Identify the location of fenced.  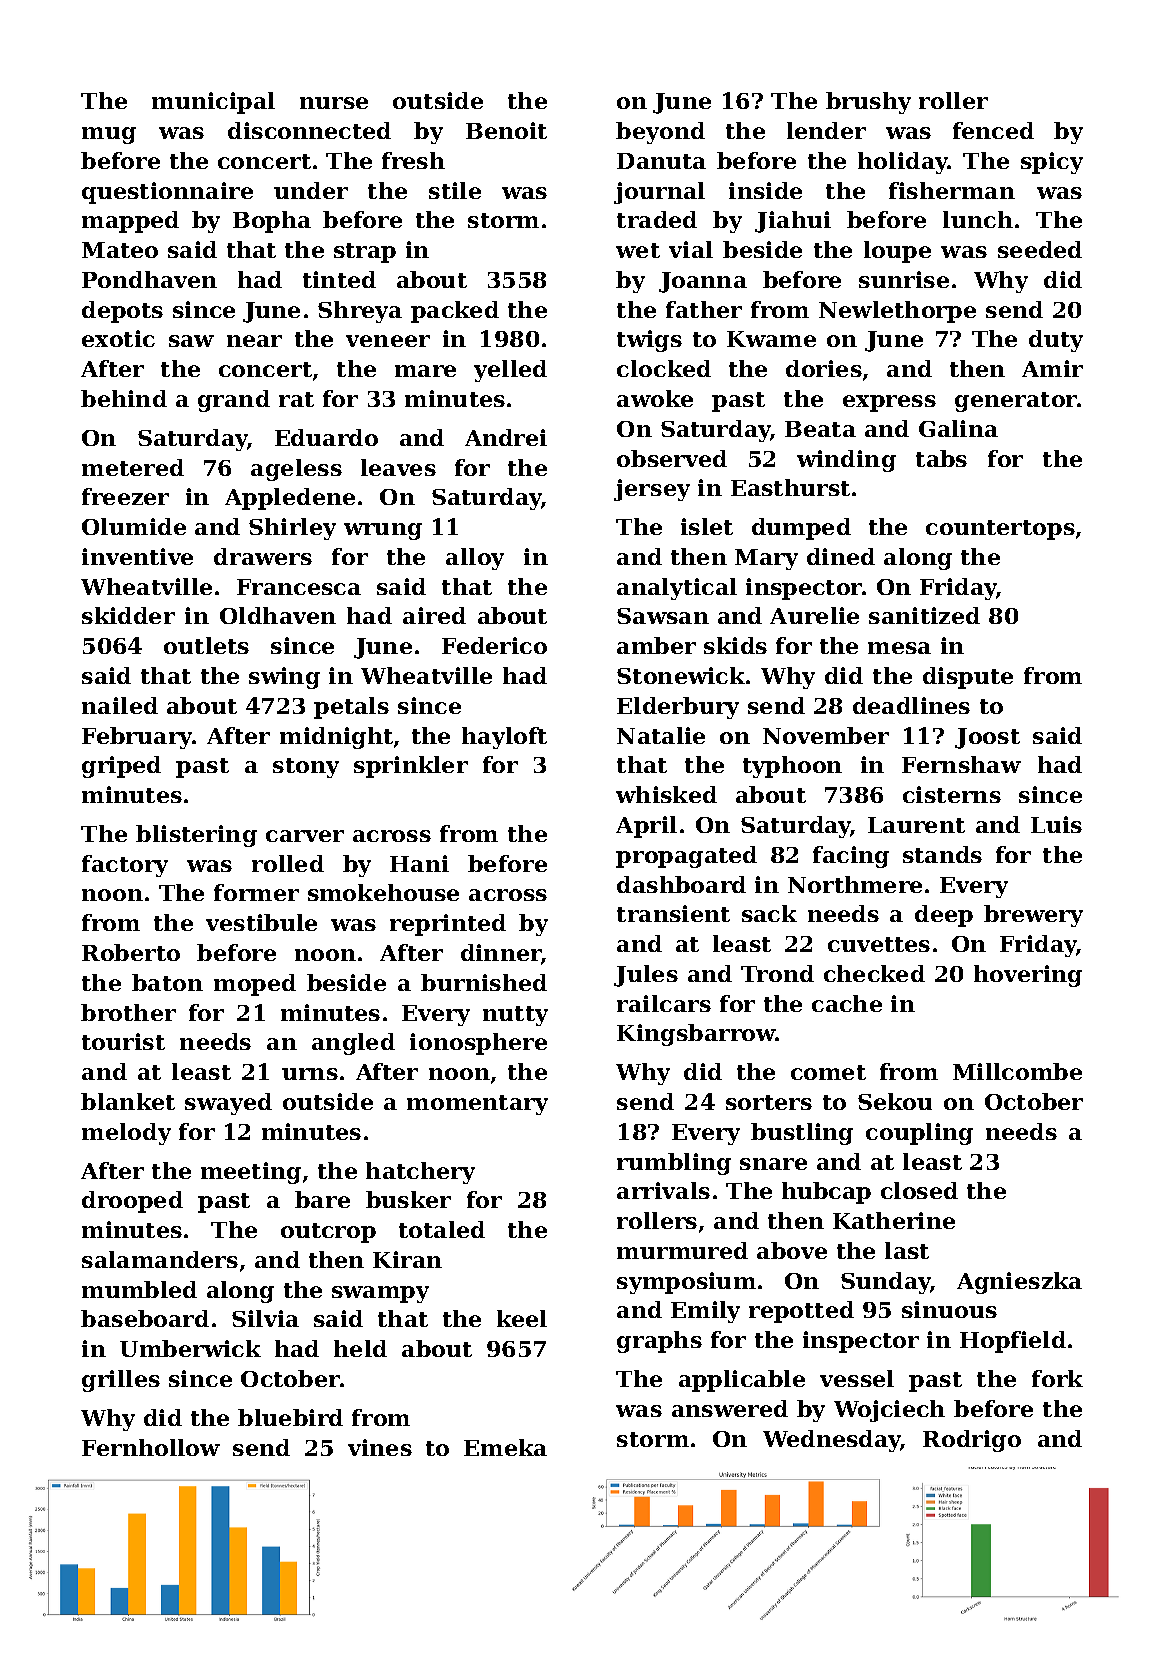
(993, 130).
